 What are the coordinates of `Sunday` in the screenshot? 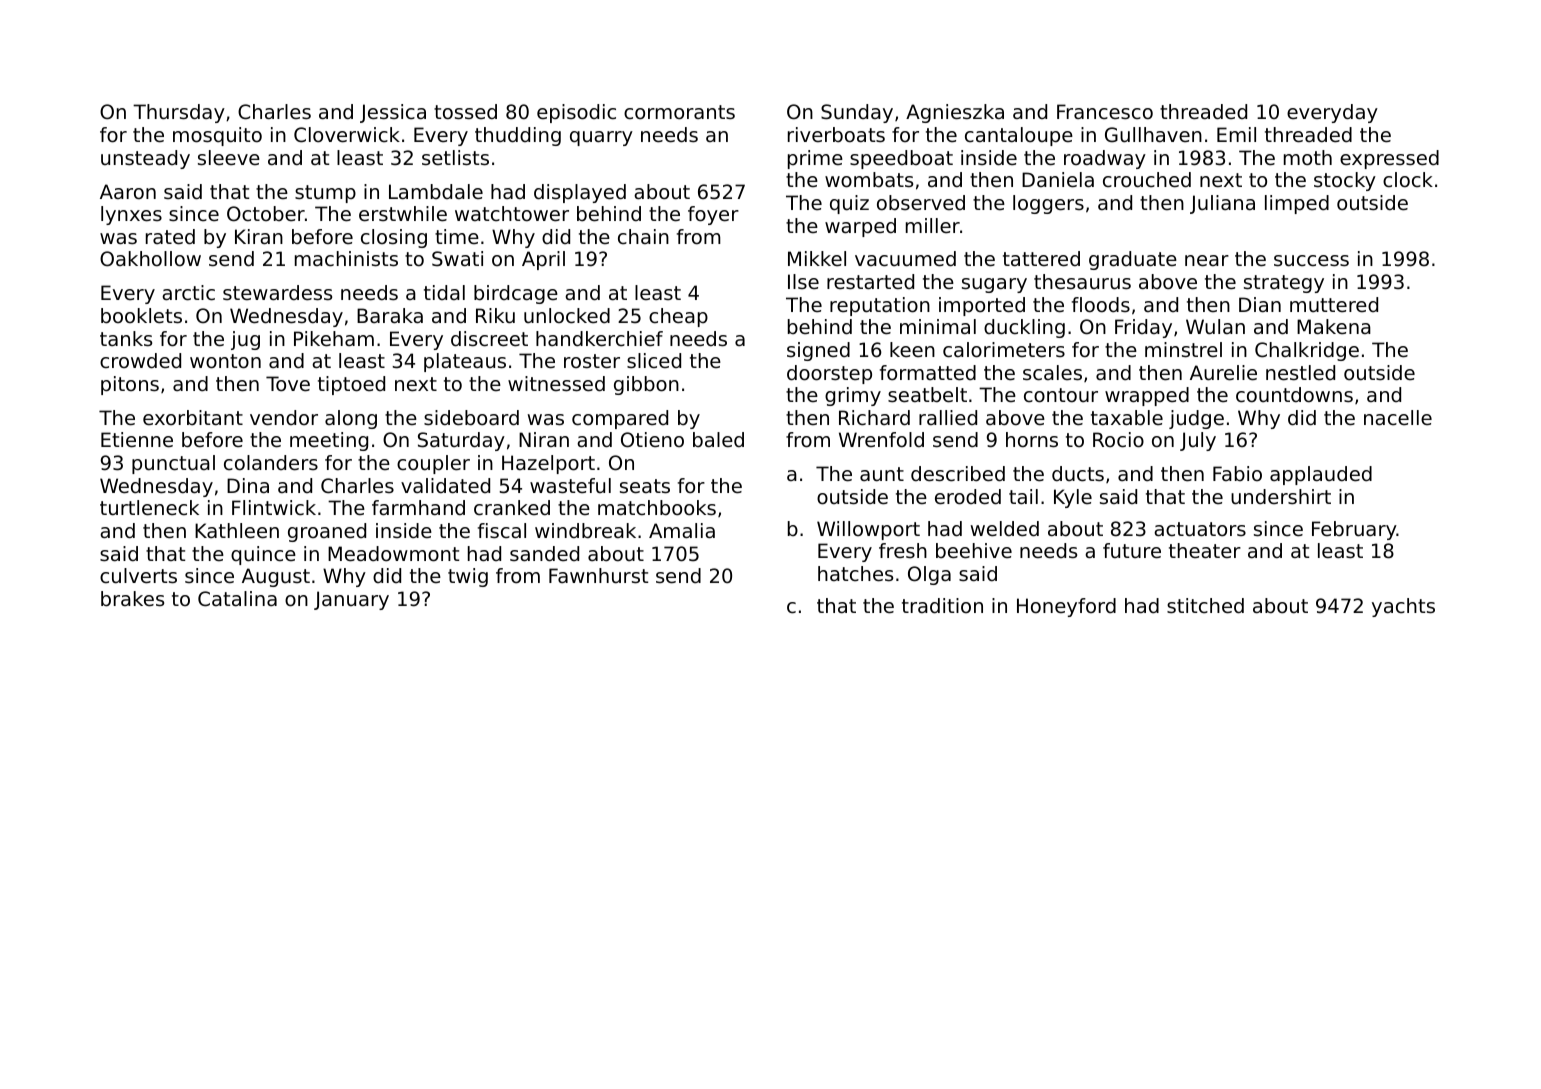 It's located at (857, 113).
